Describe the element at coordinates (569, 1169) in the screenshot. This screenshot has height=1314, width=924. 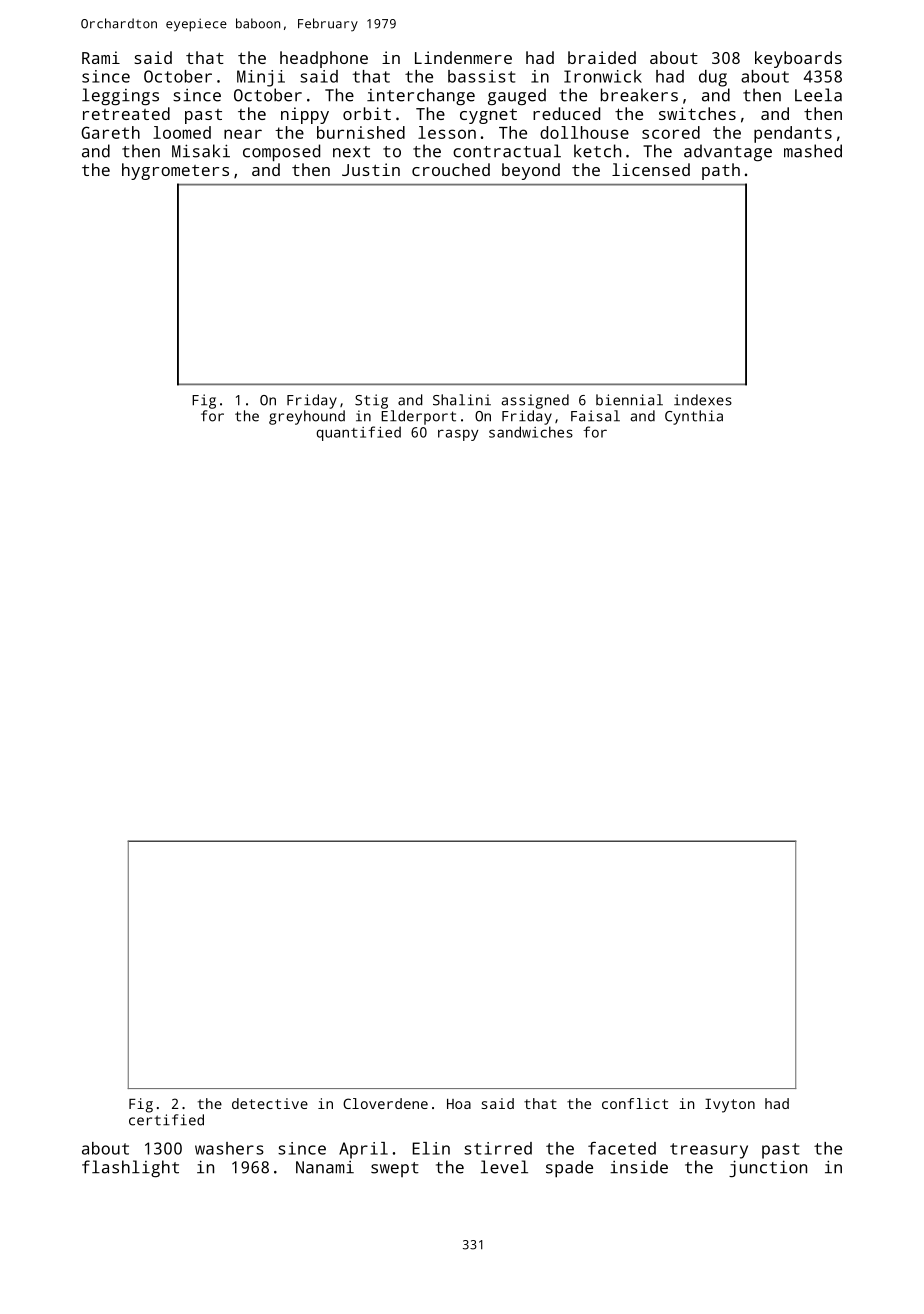
I see `spade` at that location.
